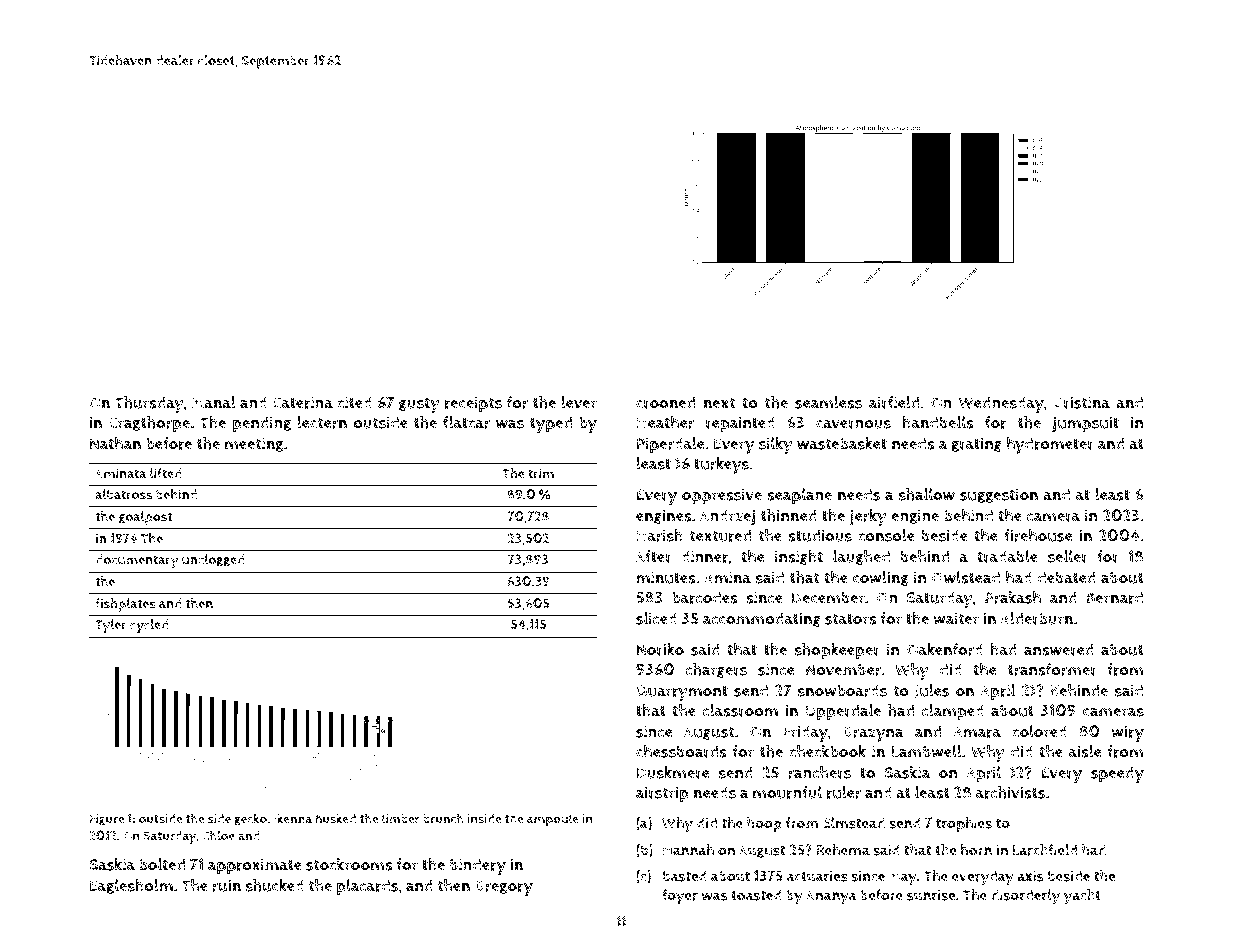  I want to click on stators, so click(851, 619).
